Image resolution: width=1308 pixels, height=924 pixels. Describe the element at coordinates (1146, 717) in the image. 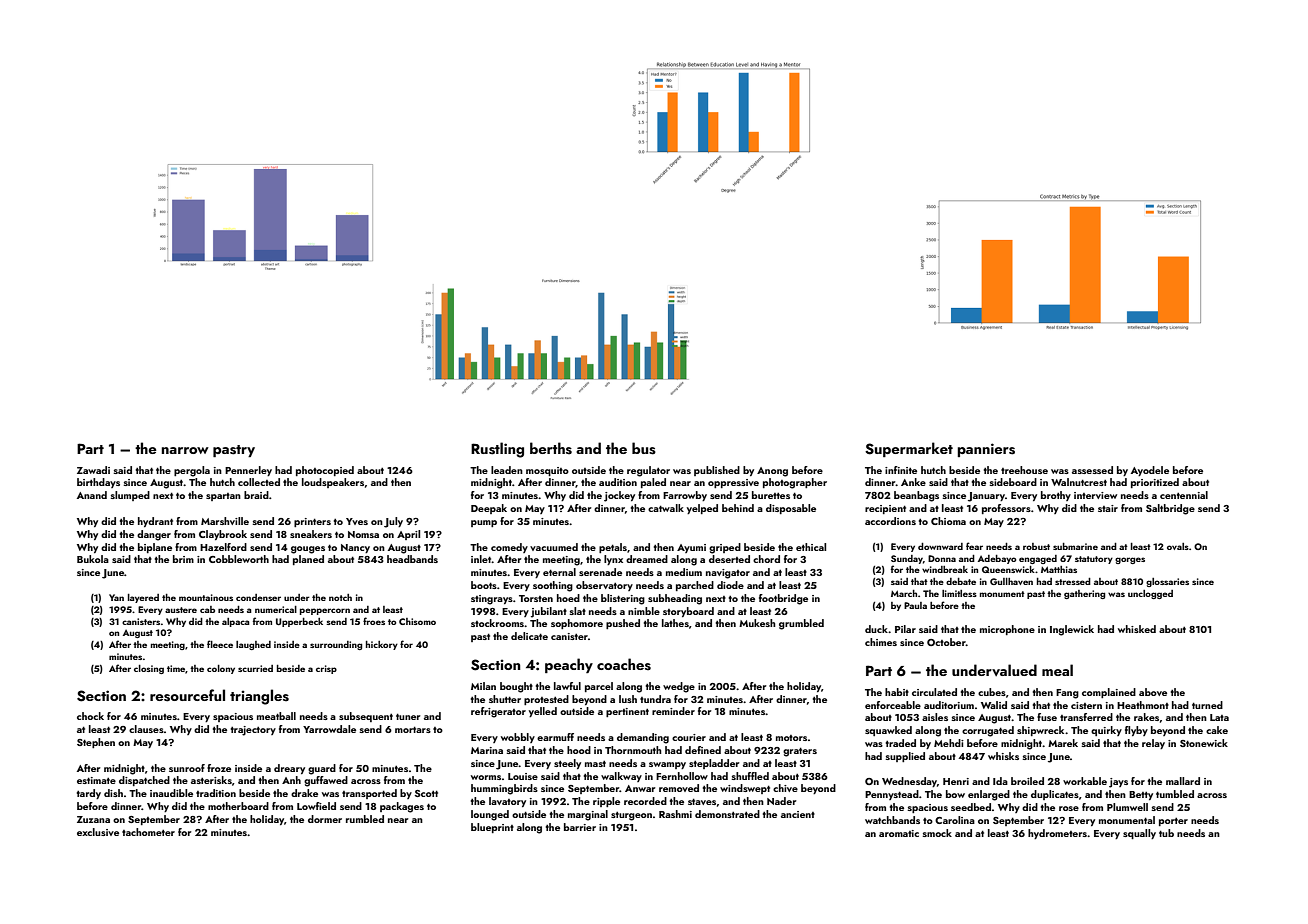

I see `rakes` at that location.
